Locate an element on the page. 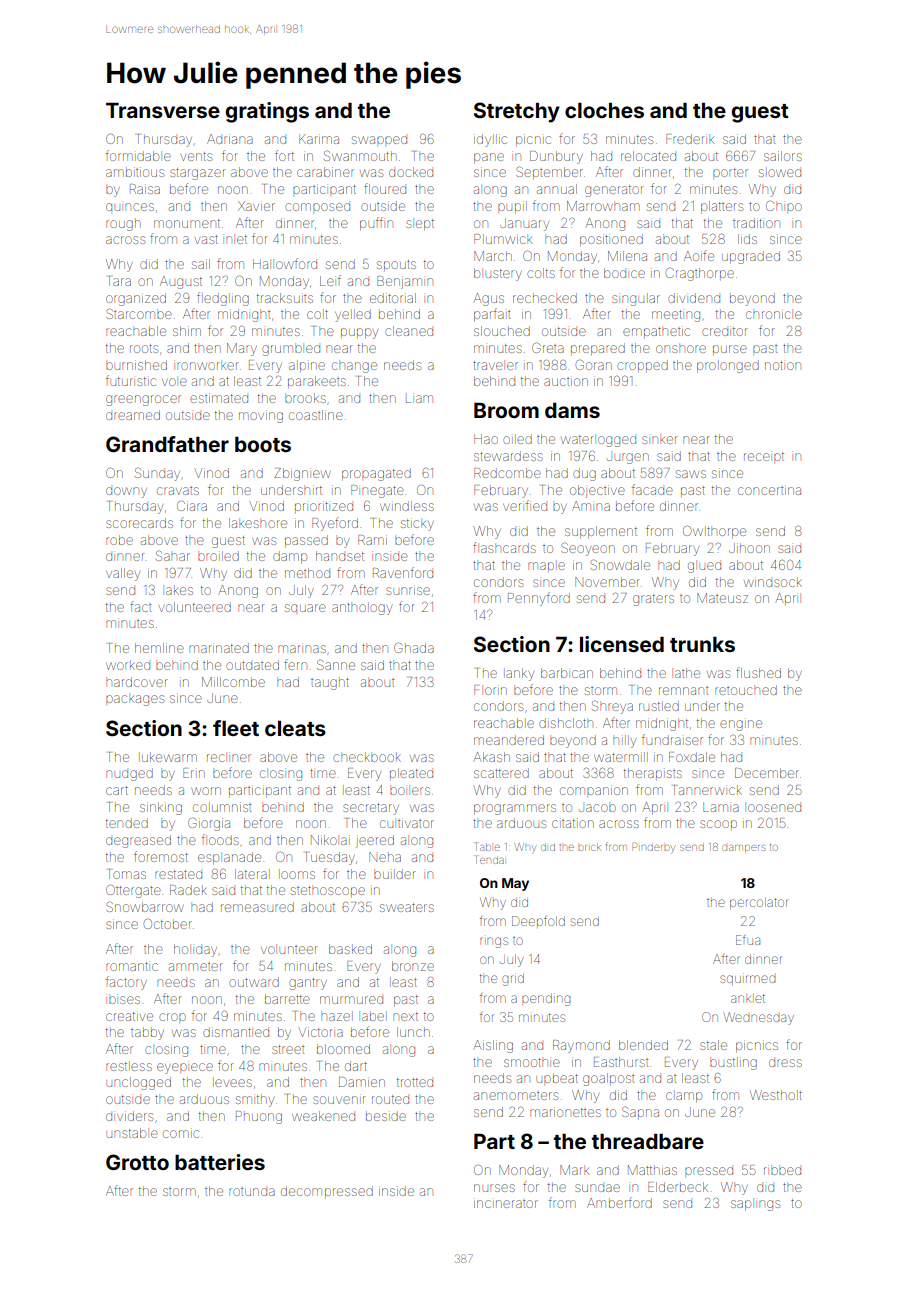  cloches is located at coordinates (604, 110).
